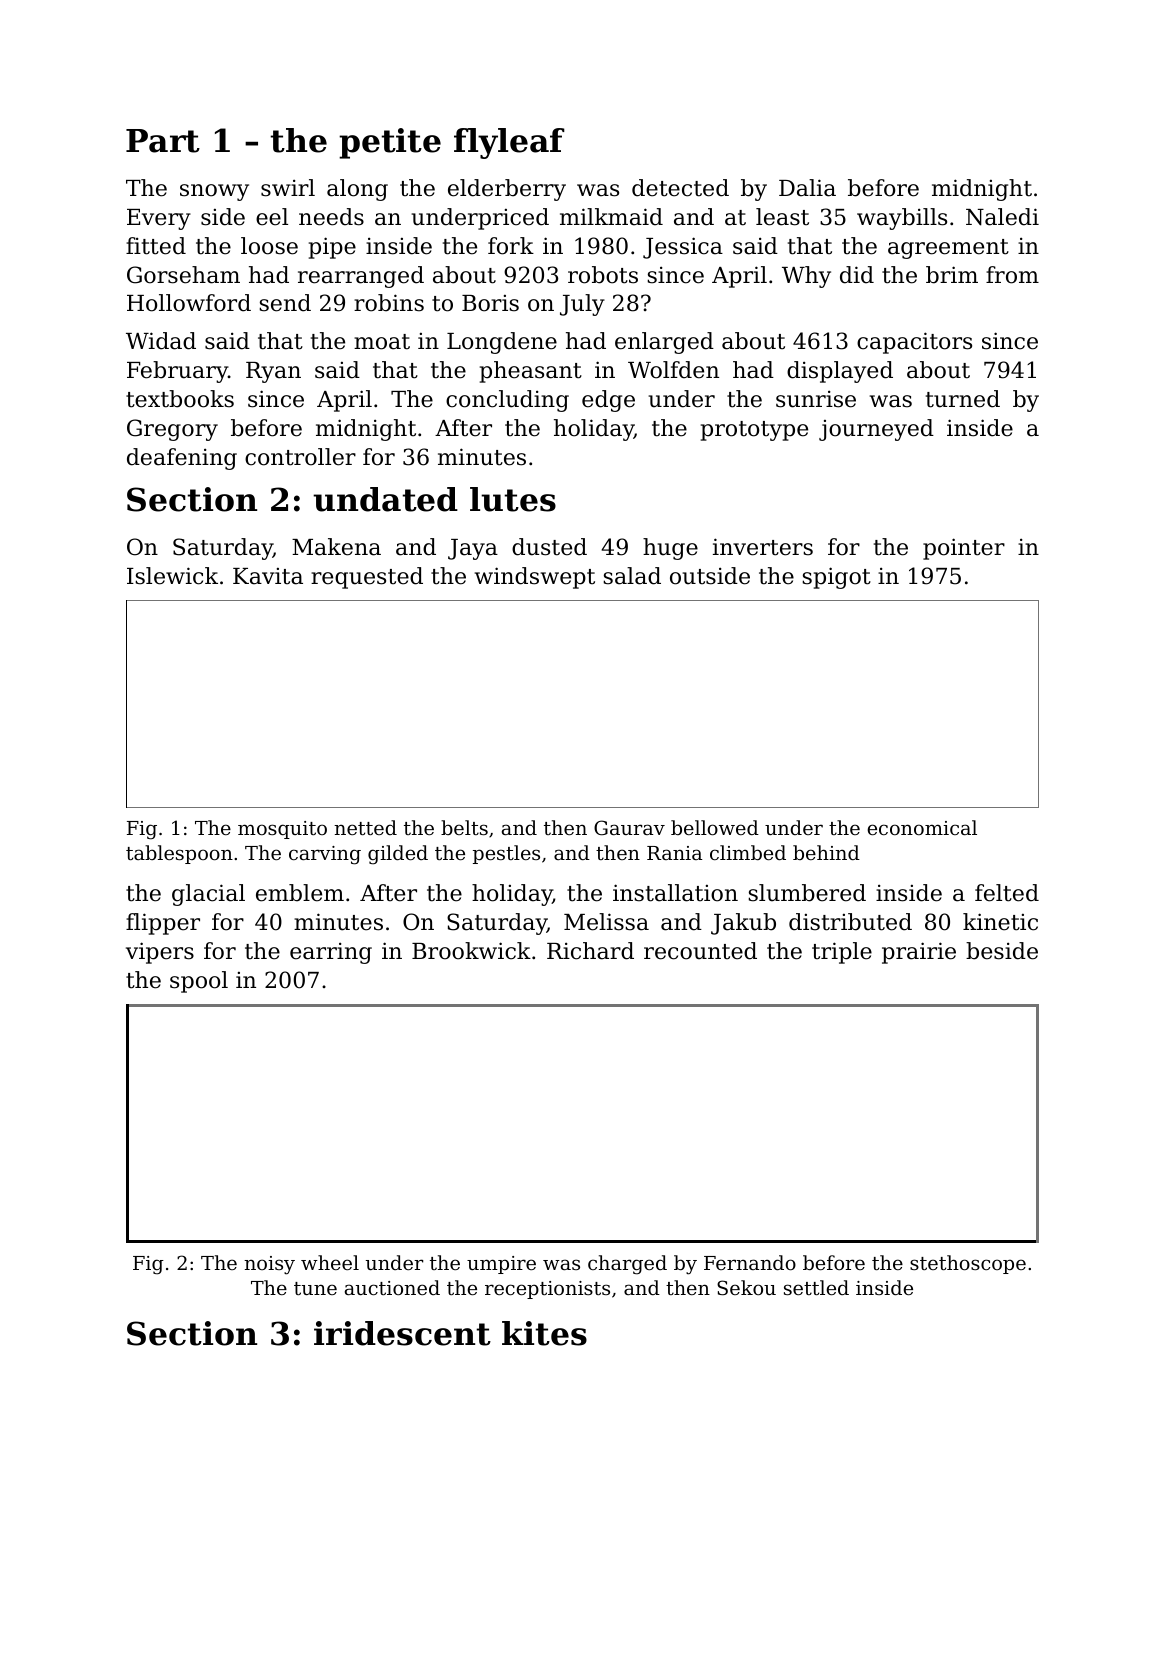  Describe the element at coordinates (675, 893) in the document. I see `installation` at that location.
